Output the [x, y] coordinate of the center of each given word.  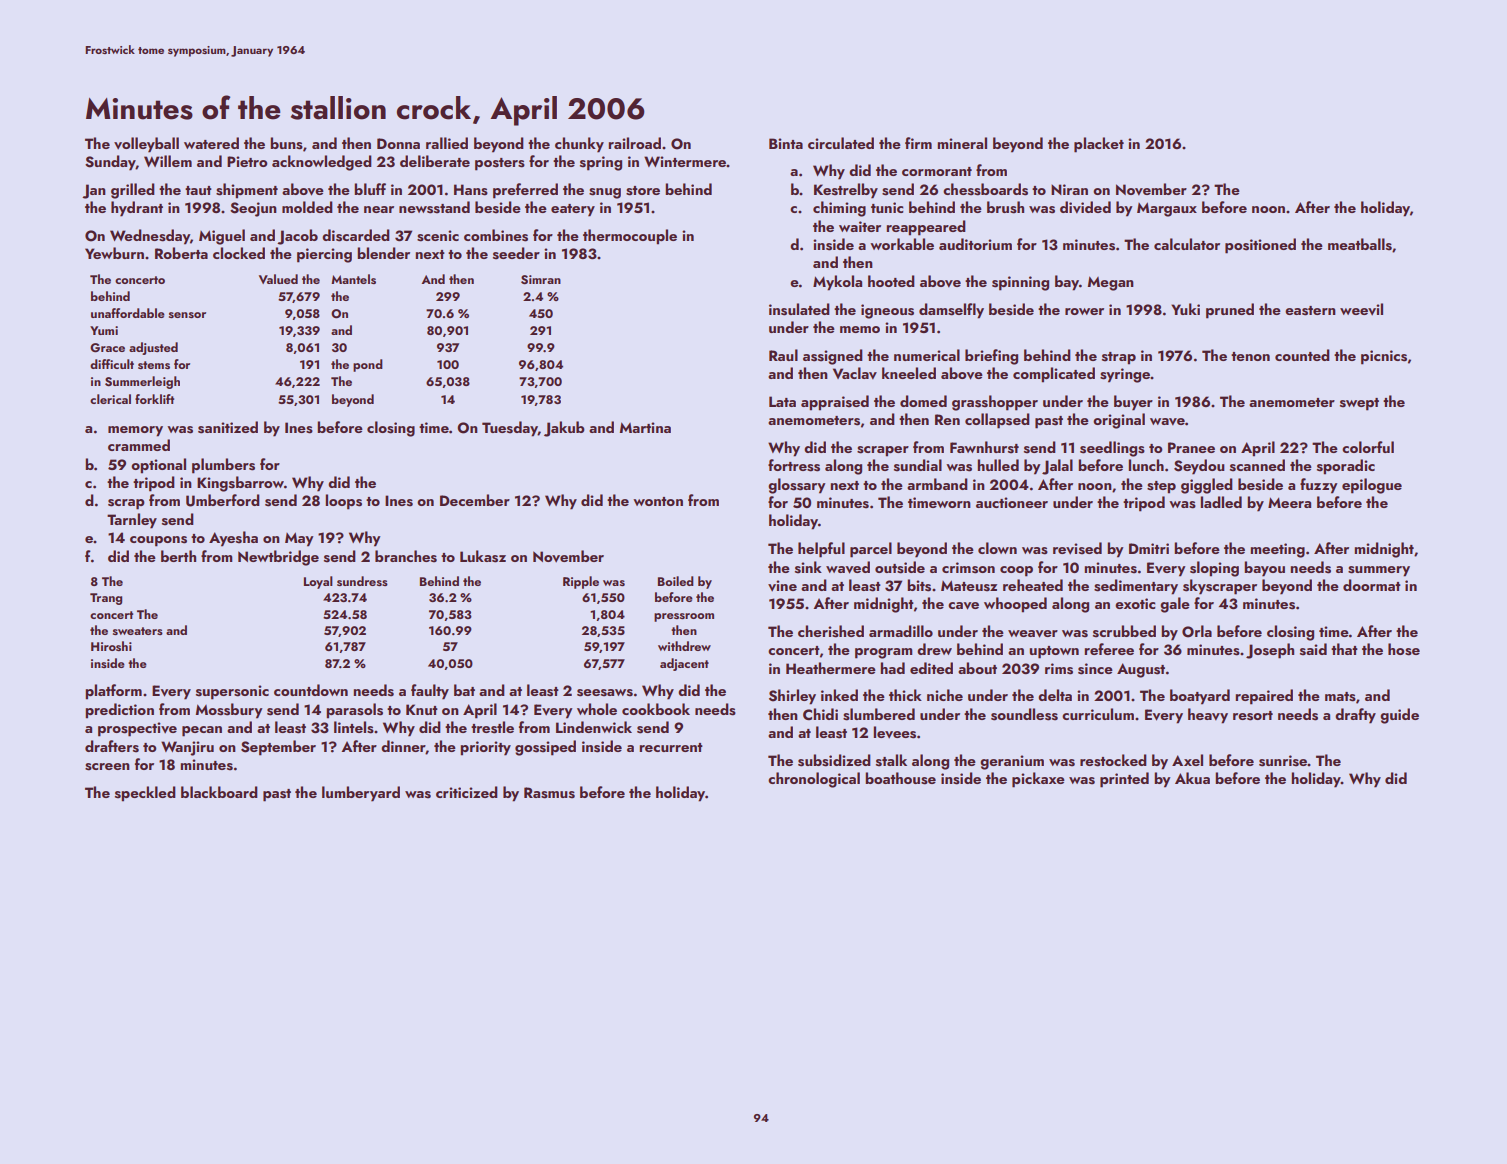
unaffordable [128, 313]
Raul [783, 355]
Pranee [1191, 447]
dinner [403, 747]
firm [918, 143]
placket [1099, 145]
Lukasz [483, 556]
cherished [831, 631]
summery [1379, 571]
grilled [133, 191]
